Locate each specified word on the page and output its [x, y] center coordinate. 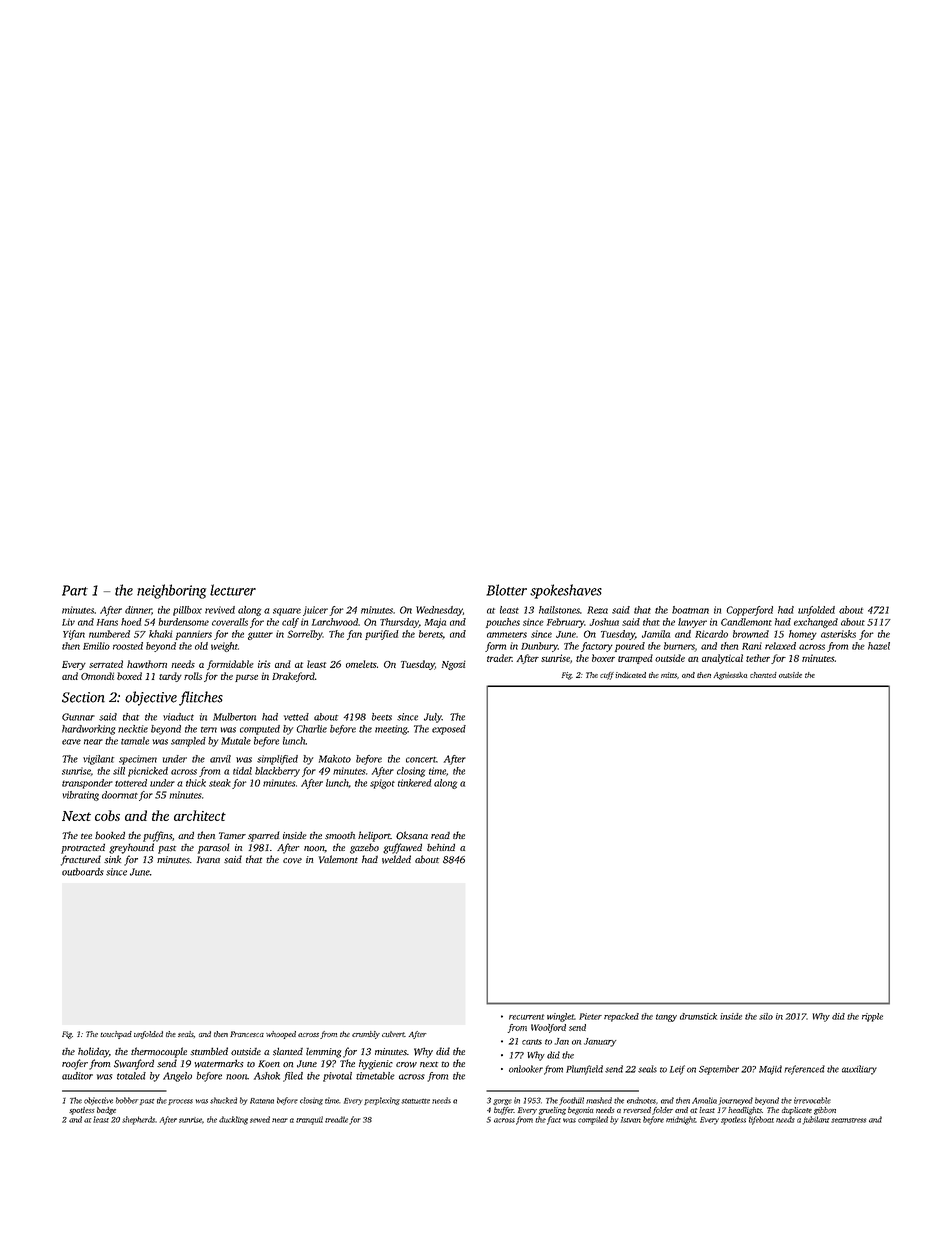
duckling [233, 1120]
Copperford [749, 611]
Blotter [506, 590]
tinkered [415, 783]
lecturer [233, 590]
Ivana [208, 859]
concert [421, 760]
